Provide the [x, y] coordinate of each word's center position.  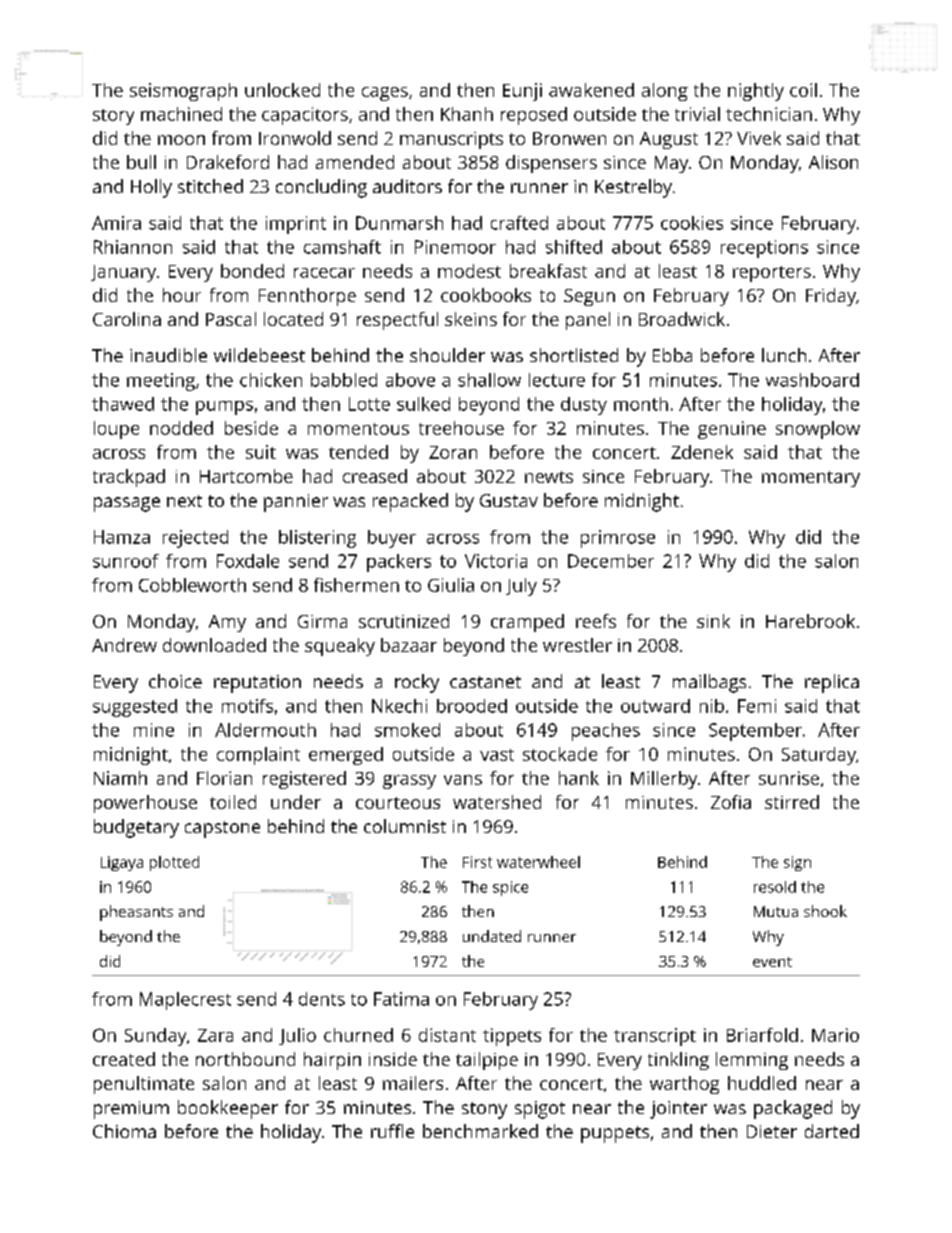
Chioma [124, 1131]
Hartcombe [246, 476]
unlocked [282, 90]
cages [385, 94]
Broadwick [682, 319]
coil [803, 90]
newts [549, 477]
